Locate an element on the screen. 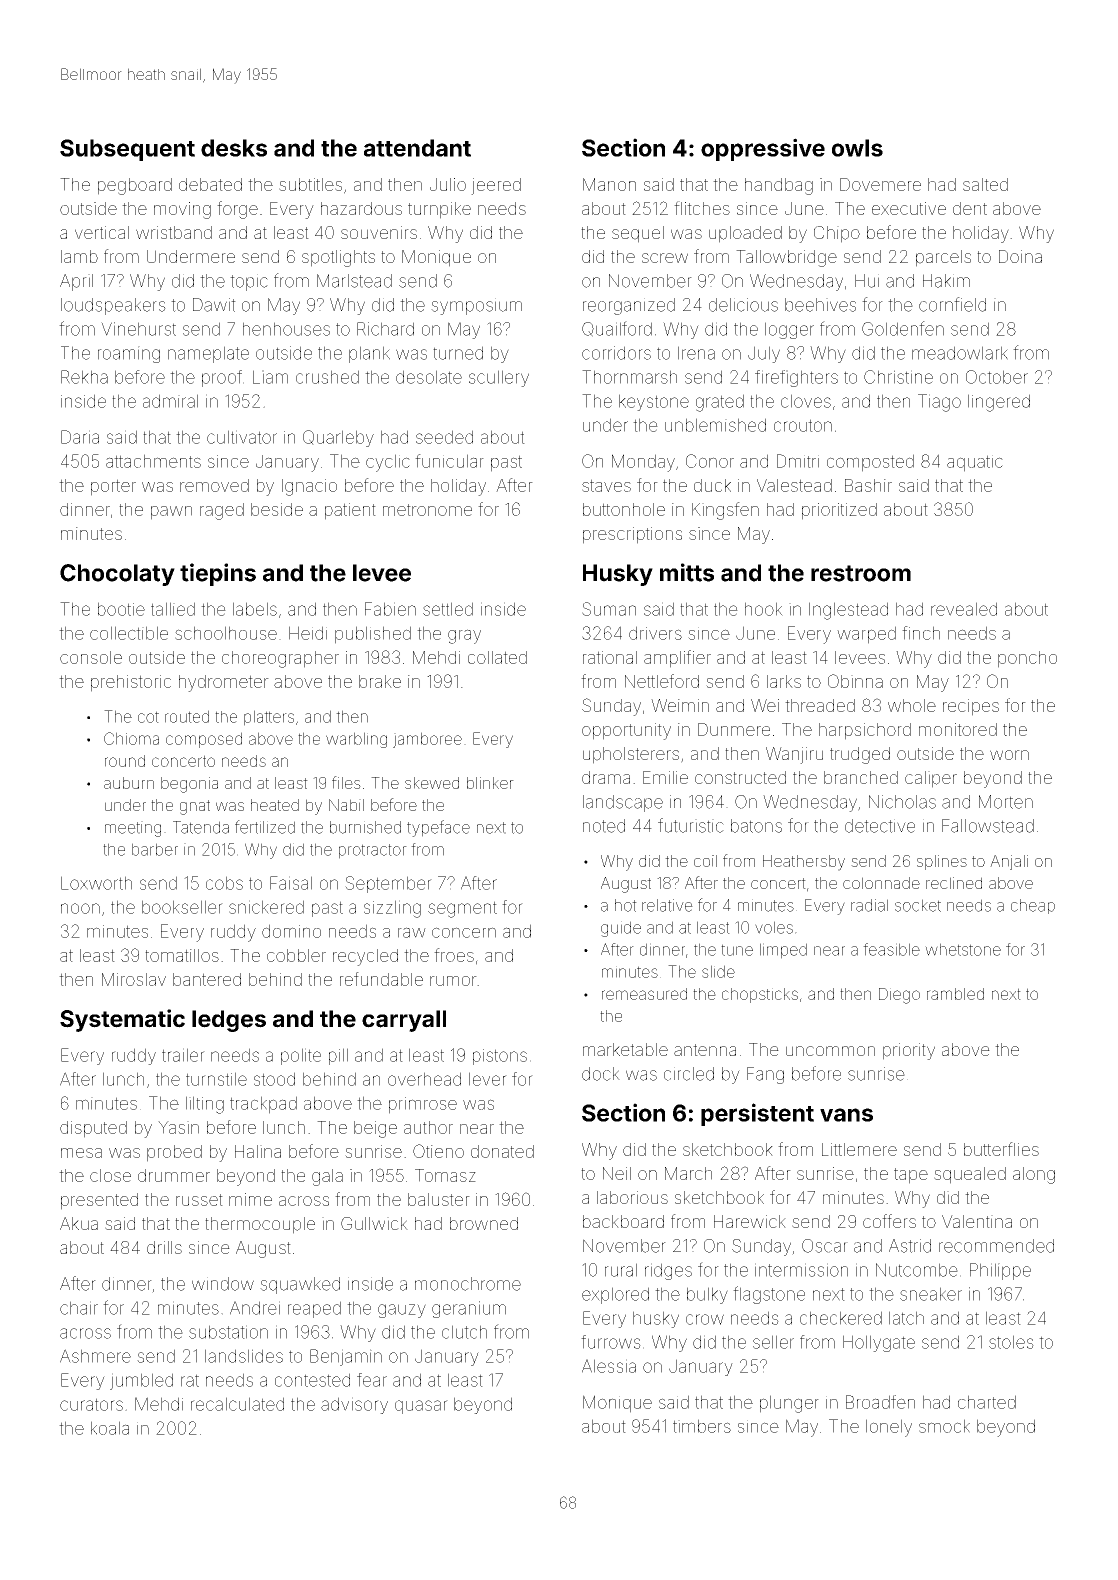 The image size is (1118, 1580). timbers is located at coordinates (702, 1426).
